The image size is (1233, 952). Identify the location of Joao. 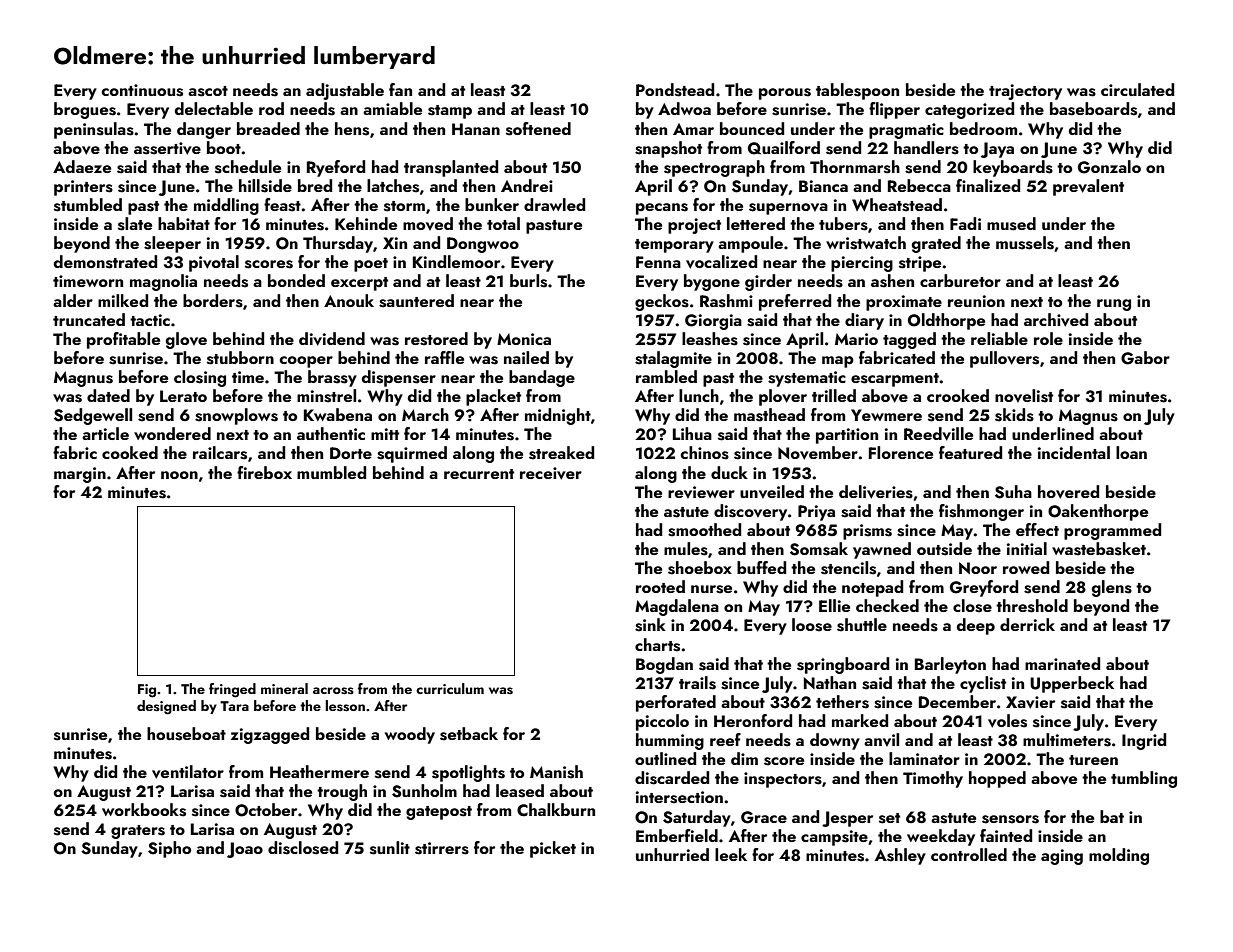
(245, 850).
